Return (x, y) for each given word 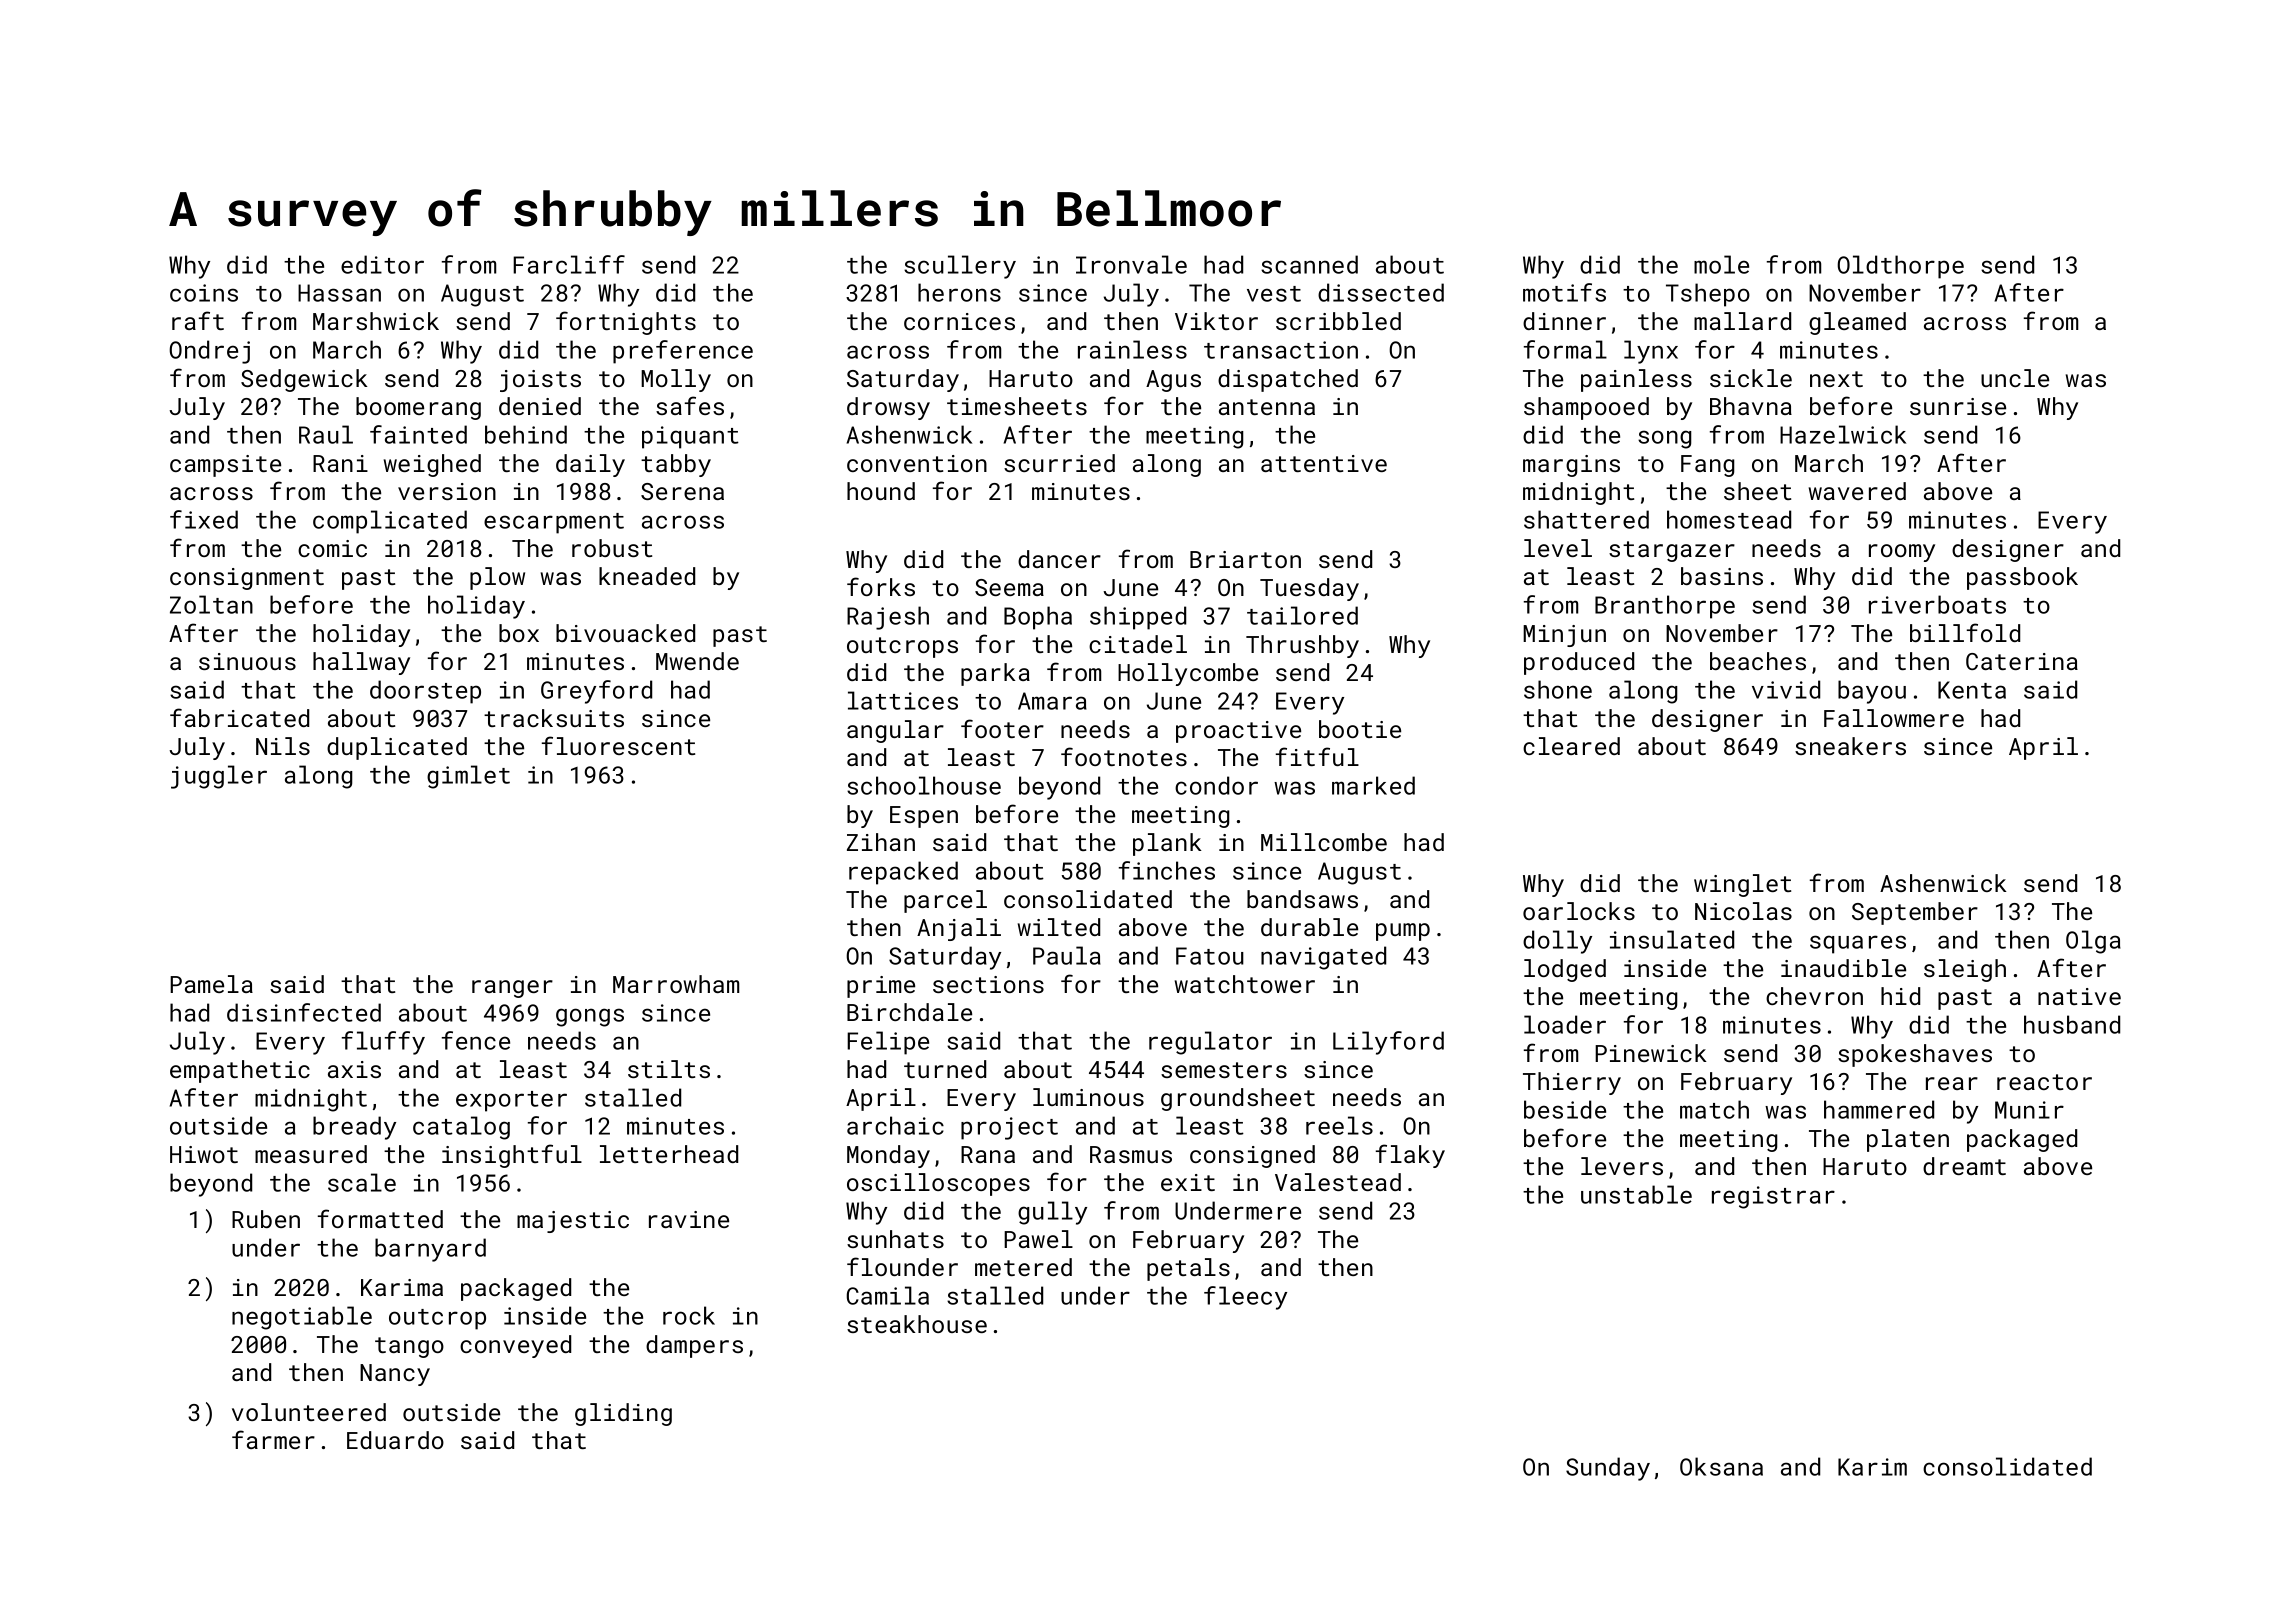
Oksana (1721, 1466)
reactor (2044, 1082)
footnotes (1124, 756)
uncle (2015, 378)
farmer (273, 1439)
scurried (1059, 463)
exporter (511, 1101)
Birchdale (909, 1012)
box (519, 633)
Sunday (1608, 1469)
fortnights (626, 323)
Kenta (1972, 690)
